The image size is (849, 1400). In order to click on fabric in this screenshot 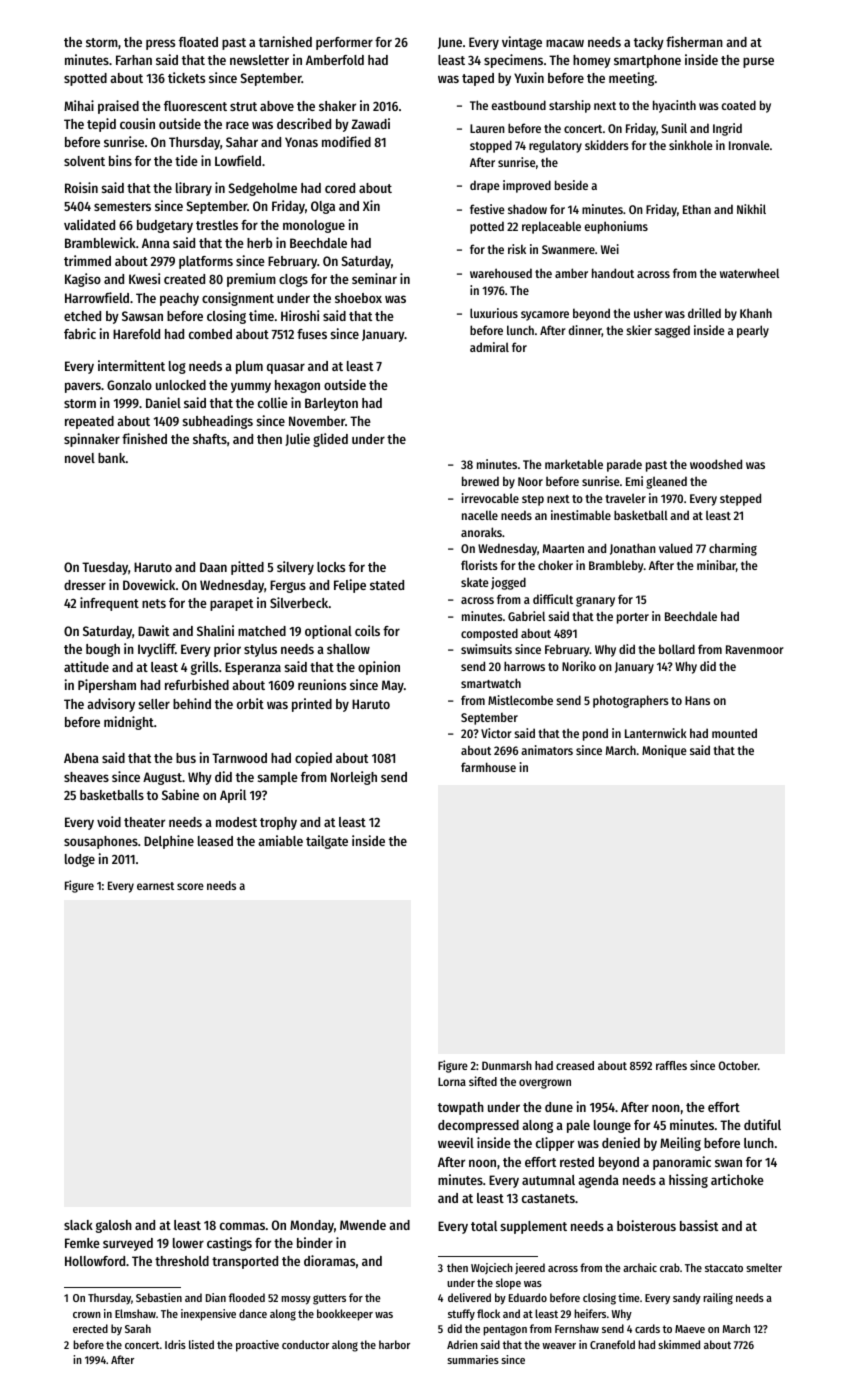, I will do `click(80, 333)`.
